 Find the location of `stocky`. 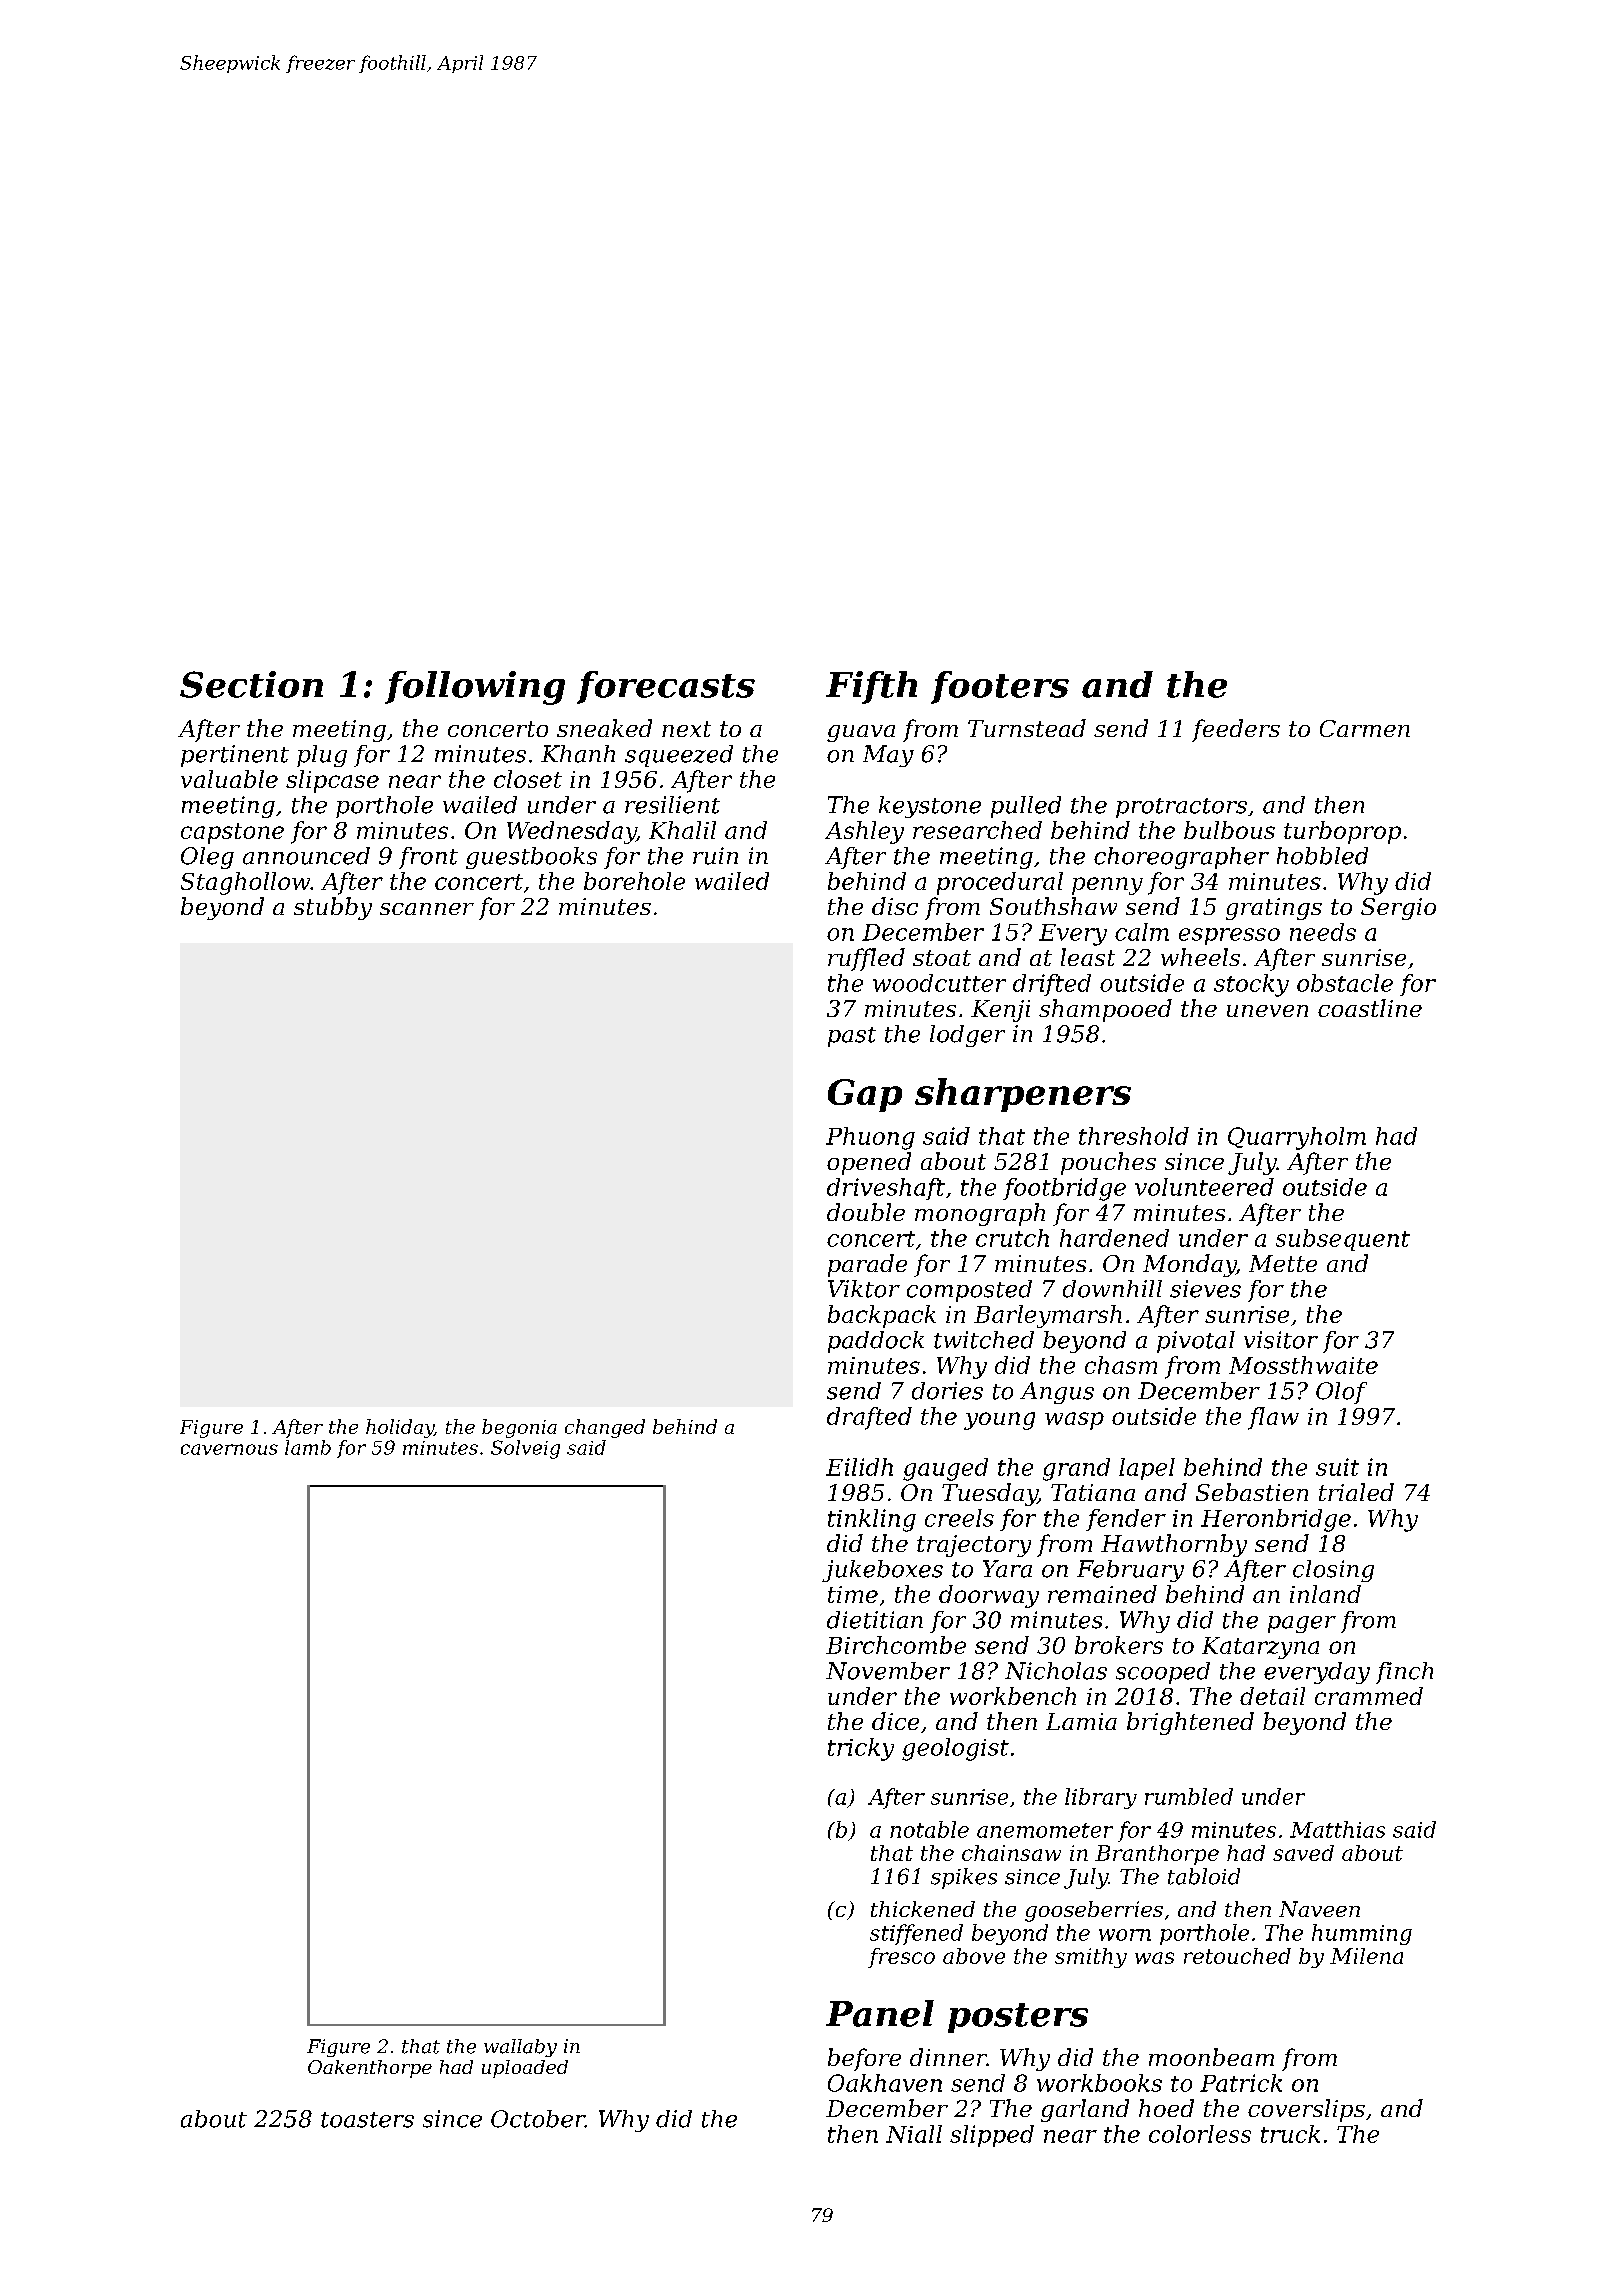

stocky is located at coordinates (1251, 985).
